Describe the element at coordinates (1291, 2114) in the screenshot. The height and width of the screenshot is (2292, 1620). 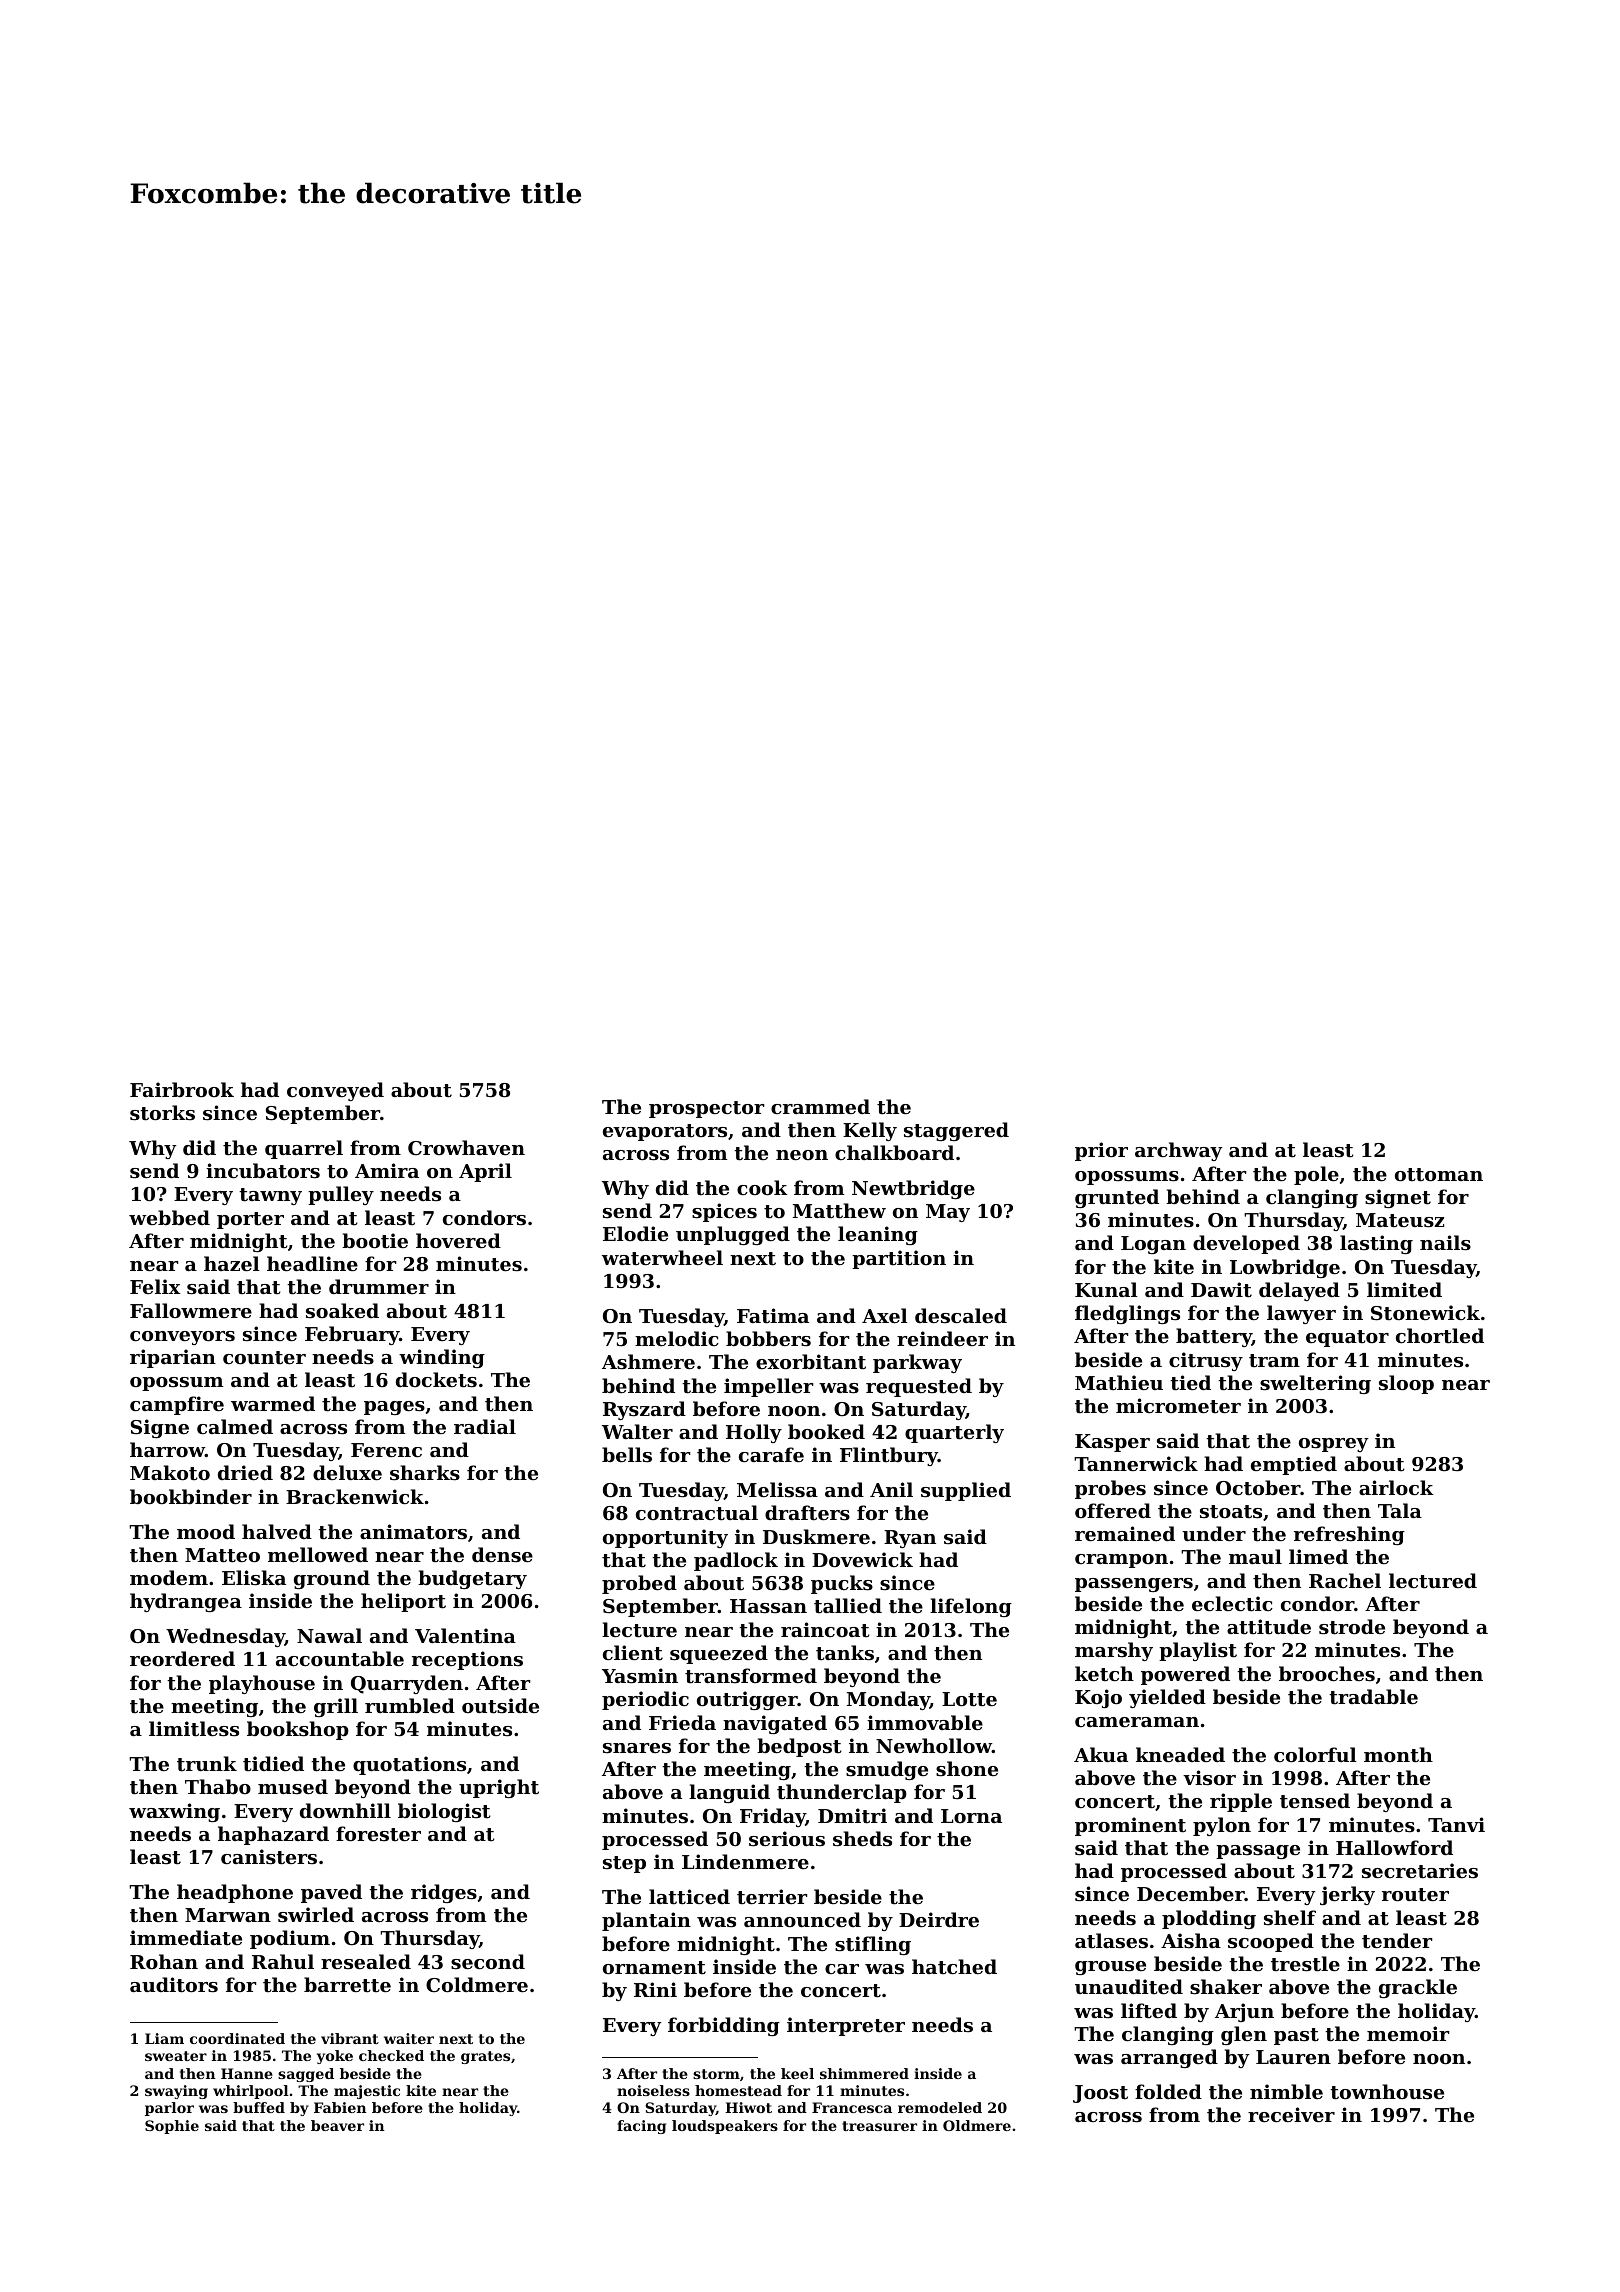
I see `receiver` at that location.
